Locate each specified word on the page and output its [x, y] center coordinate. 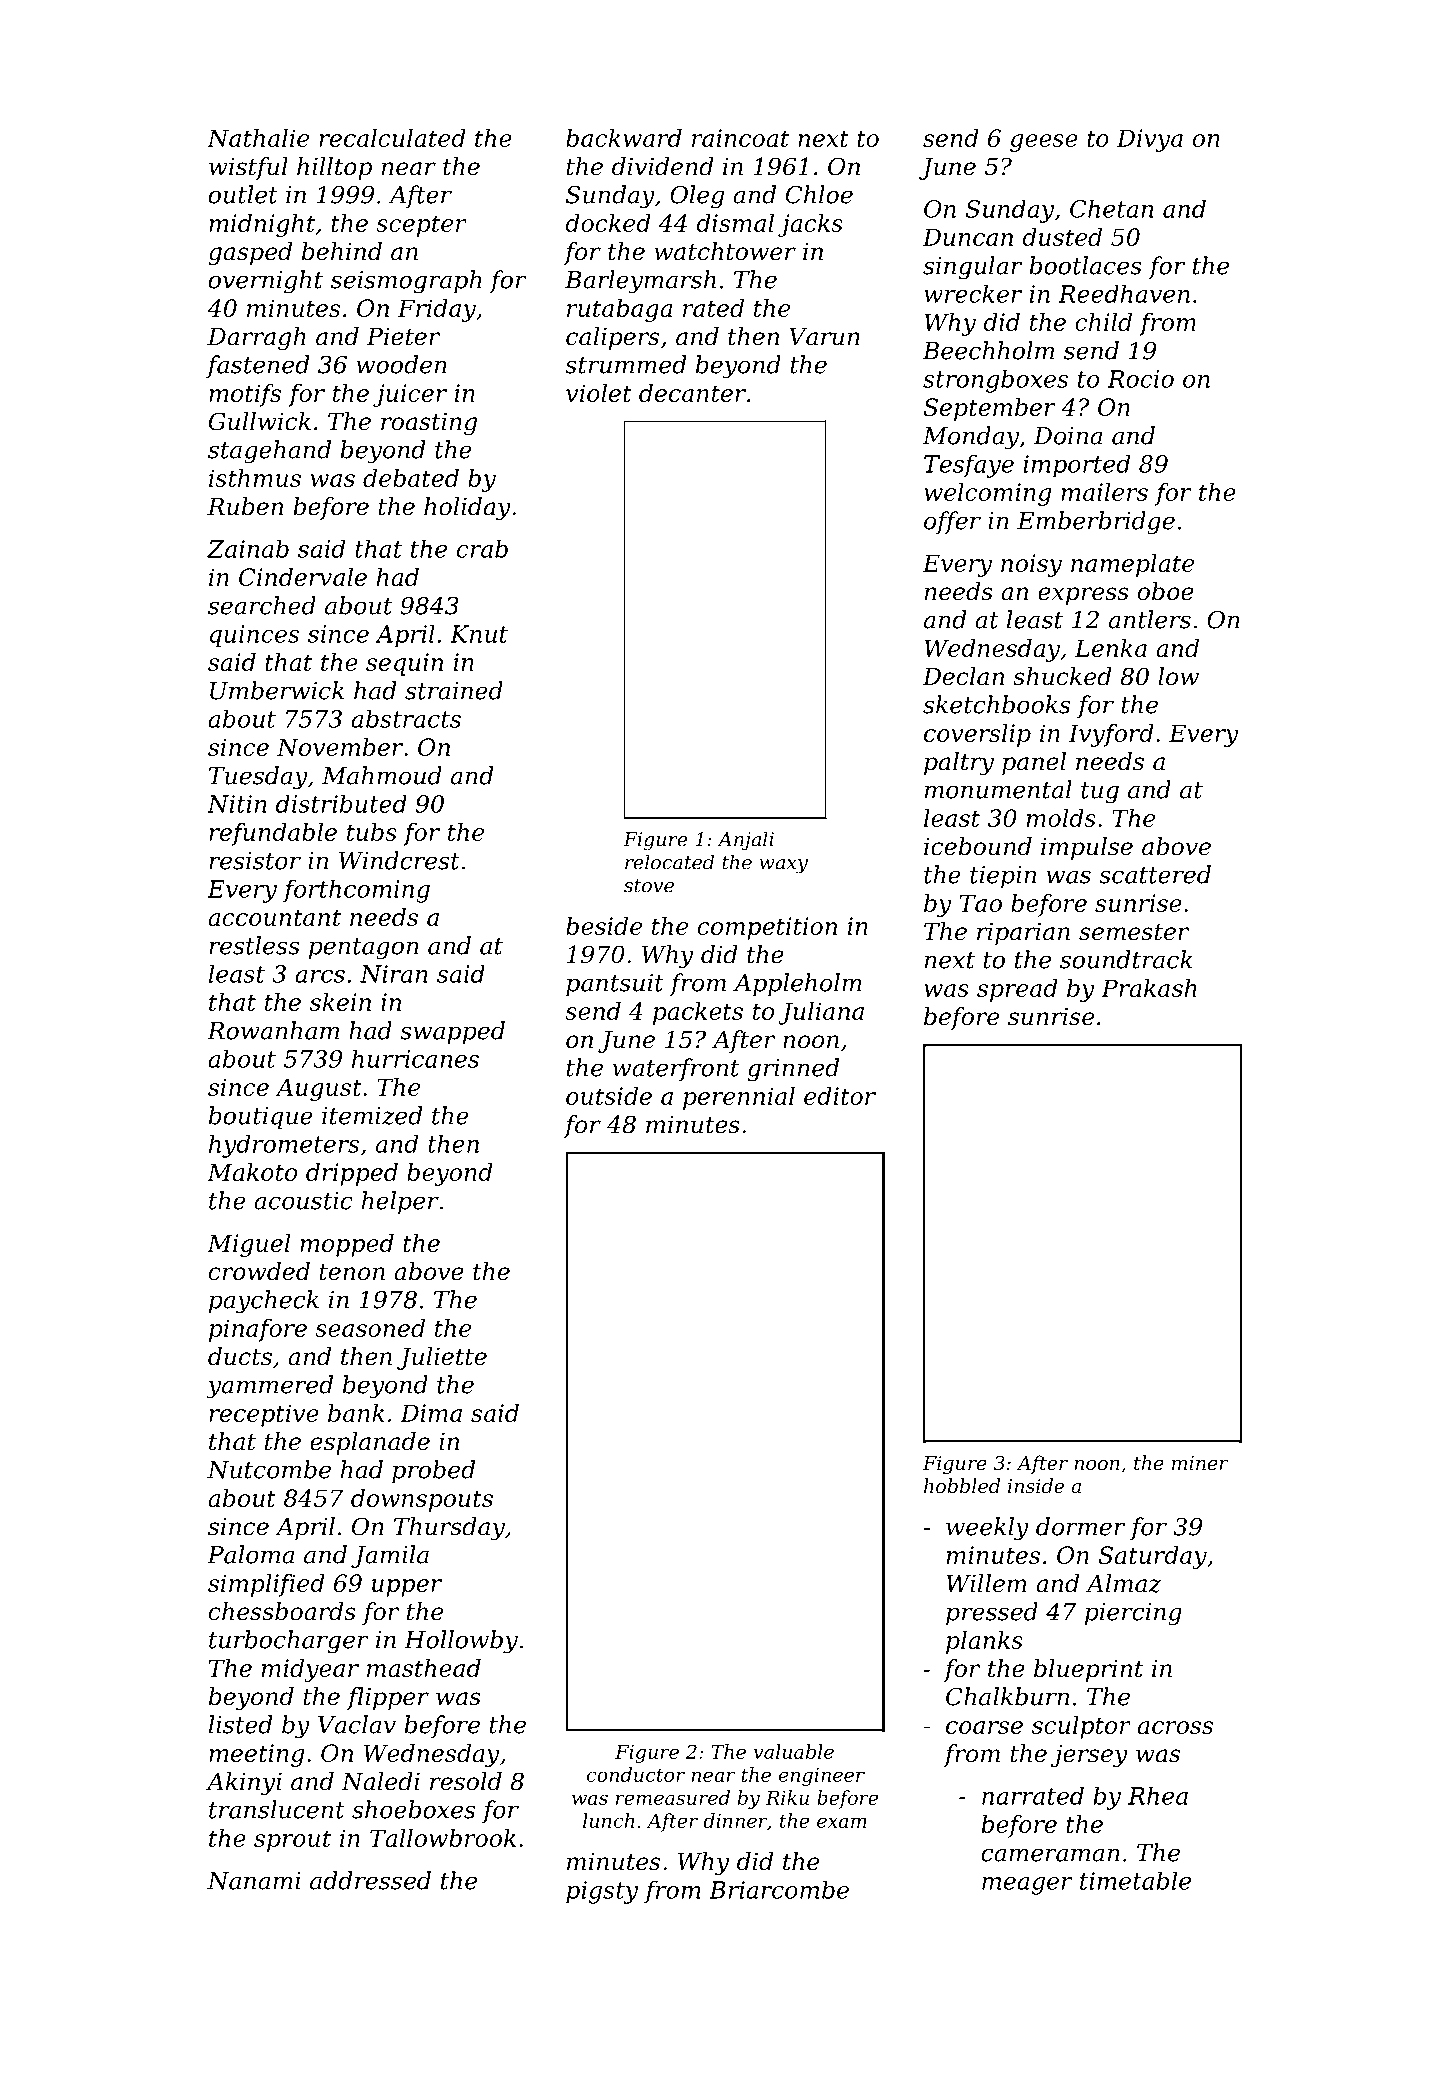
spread [1017, 990]
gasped [250, 253]
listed [240, 1724]
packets [698, 1013]
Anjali [745, 841]
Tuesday [258, 778]
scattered [1155, 874]
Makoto [252, 1172]
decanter [692, 393]
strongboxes [995, 381]
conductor [636, 1774]
